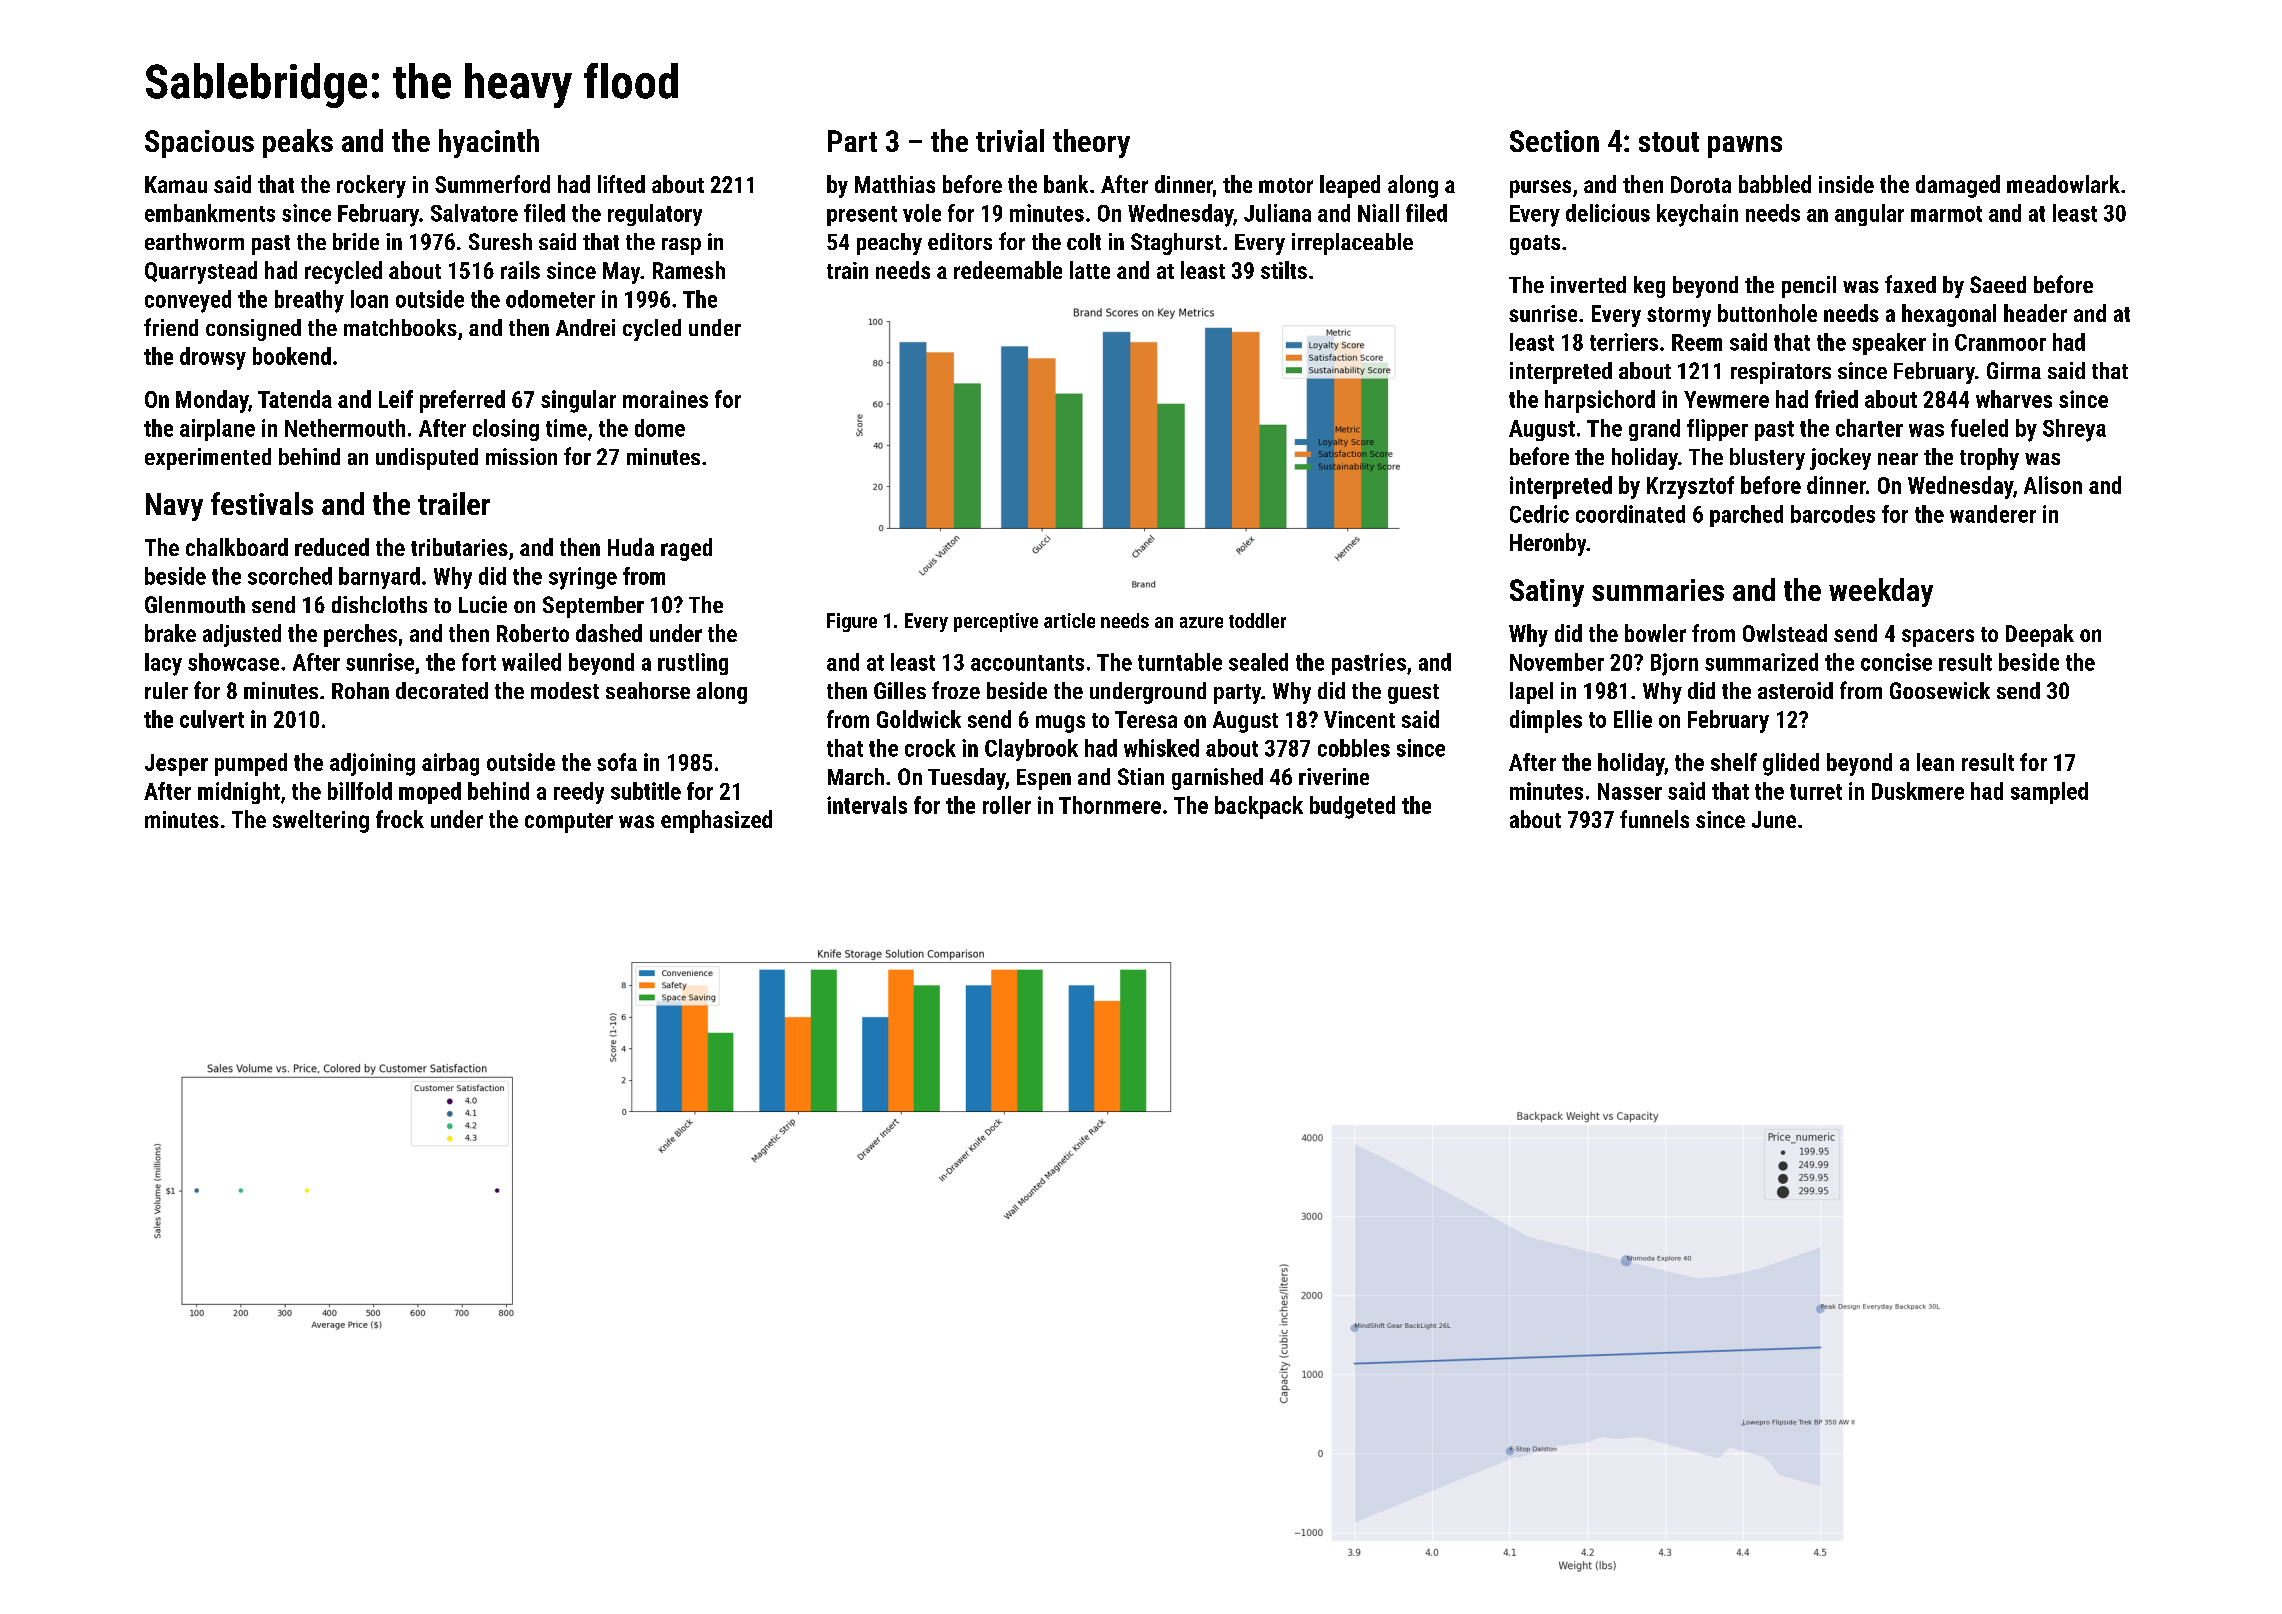 The width and height of the screenshot is (2282, 1614). I want to click on Niall, so click(1378, 213).
